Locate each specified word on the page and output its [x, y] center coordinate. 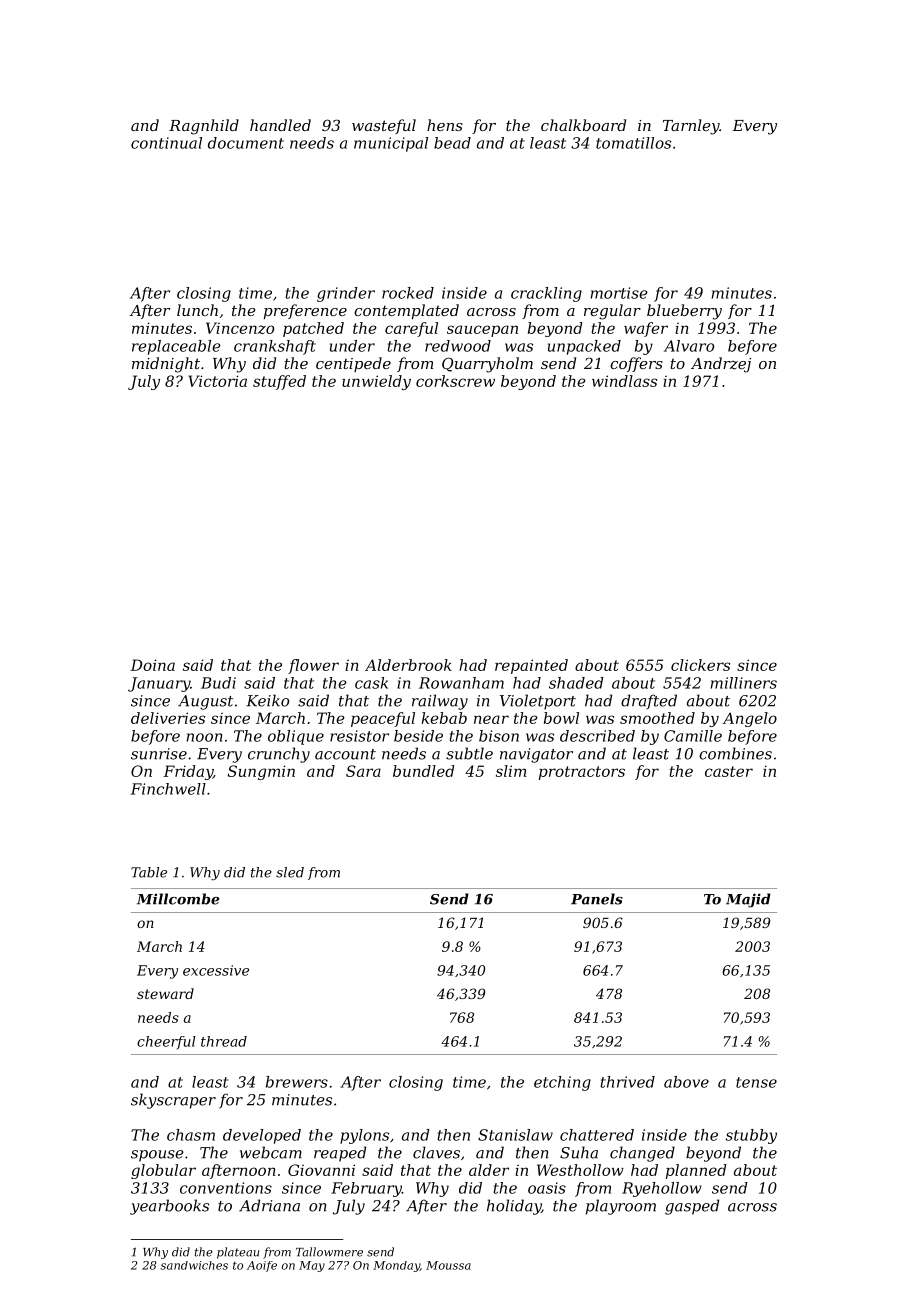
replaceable [176, 347]
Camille [693, 736]
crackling [546, 294]
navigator [536, 755]
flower [313, 666]
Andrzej [721, 365]
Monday [396, 1266]
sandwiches [194, 1265]
